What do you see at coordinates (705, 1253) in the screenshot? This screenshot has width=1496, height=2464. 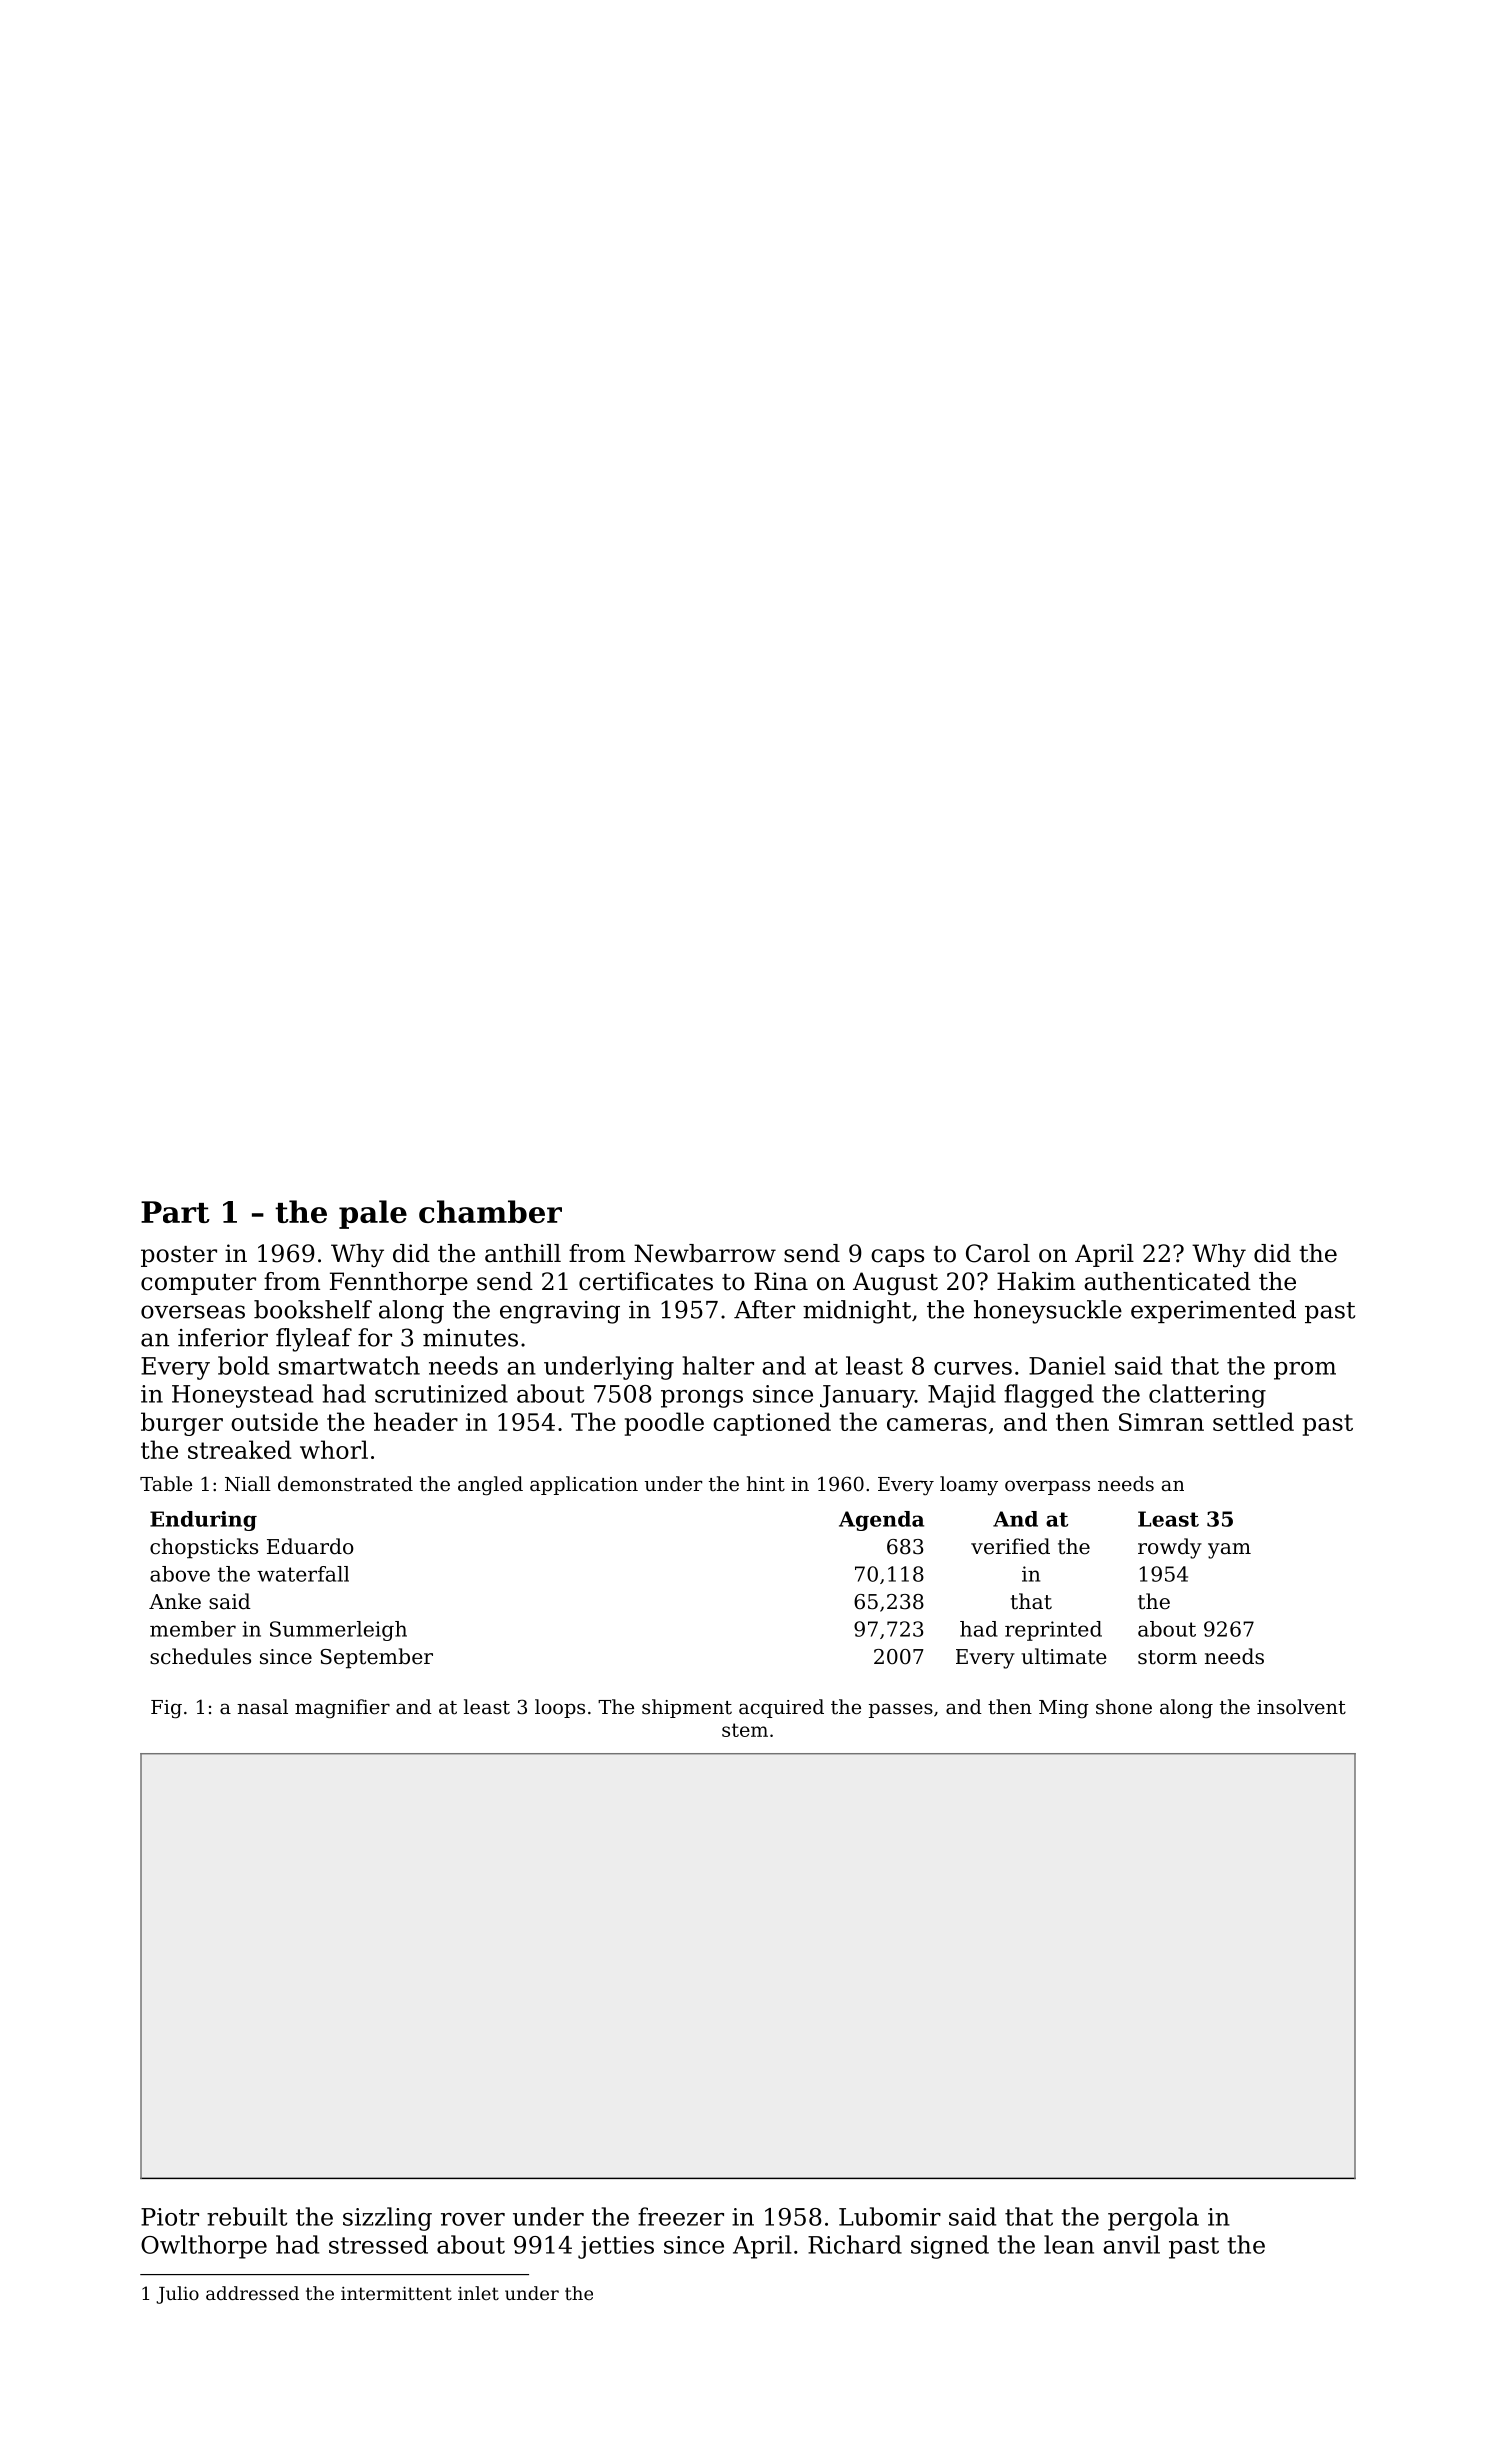 I see `Newbarrow` at bounding box center [705, 1253].
